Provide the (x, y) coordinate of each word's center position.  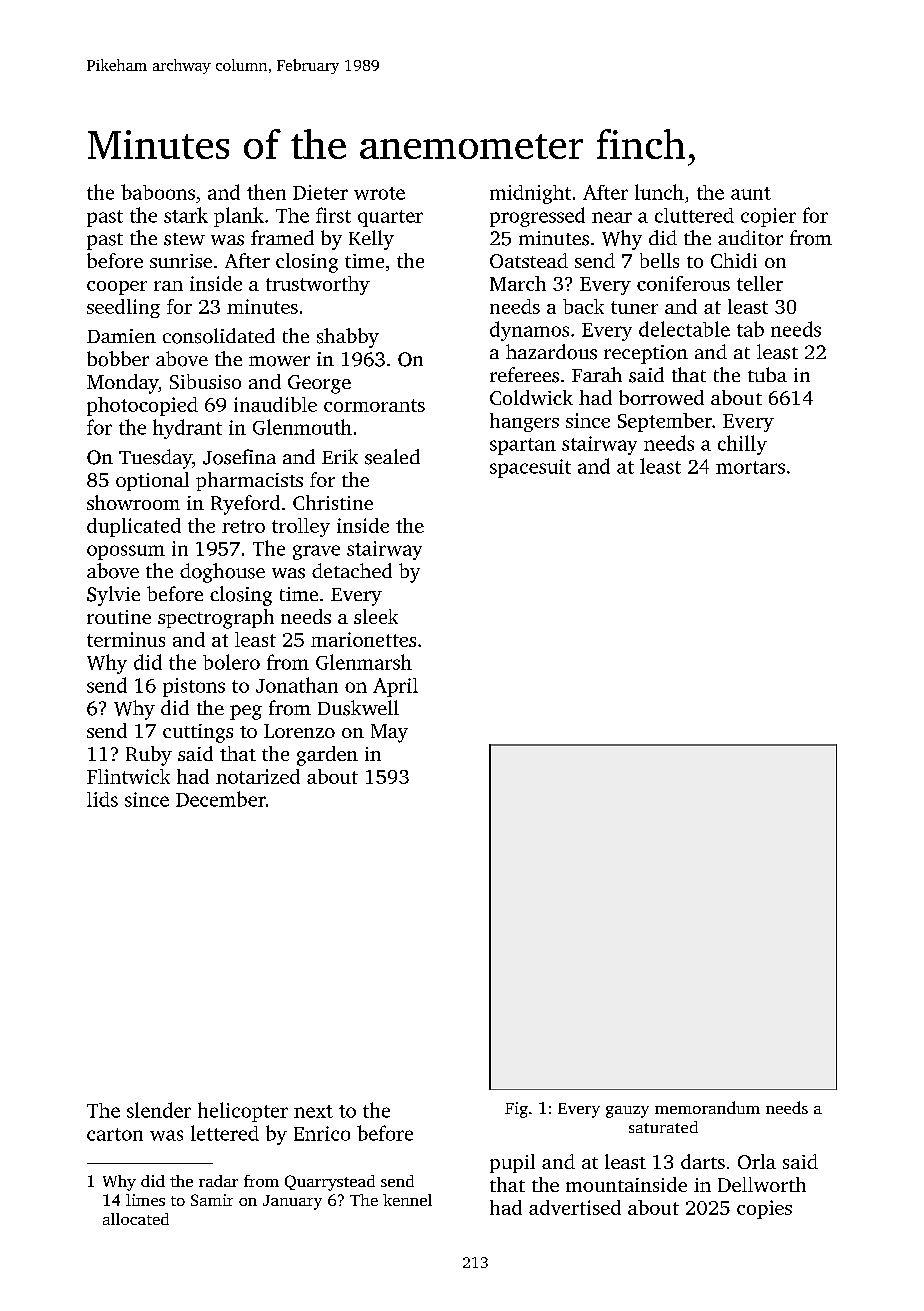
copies (764, 1209)
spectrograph (216, 619)
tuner (634, 307)
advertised (575, 1207)
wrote (379, 193)
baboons (158, 192)
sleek (376, 616)
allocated (136, 1219)
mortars (750, 467)
